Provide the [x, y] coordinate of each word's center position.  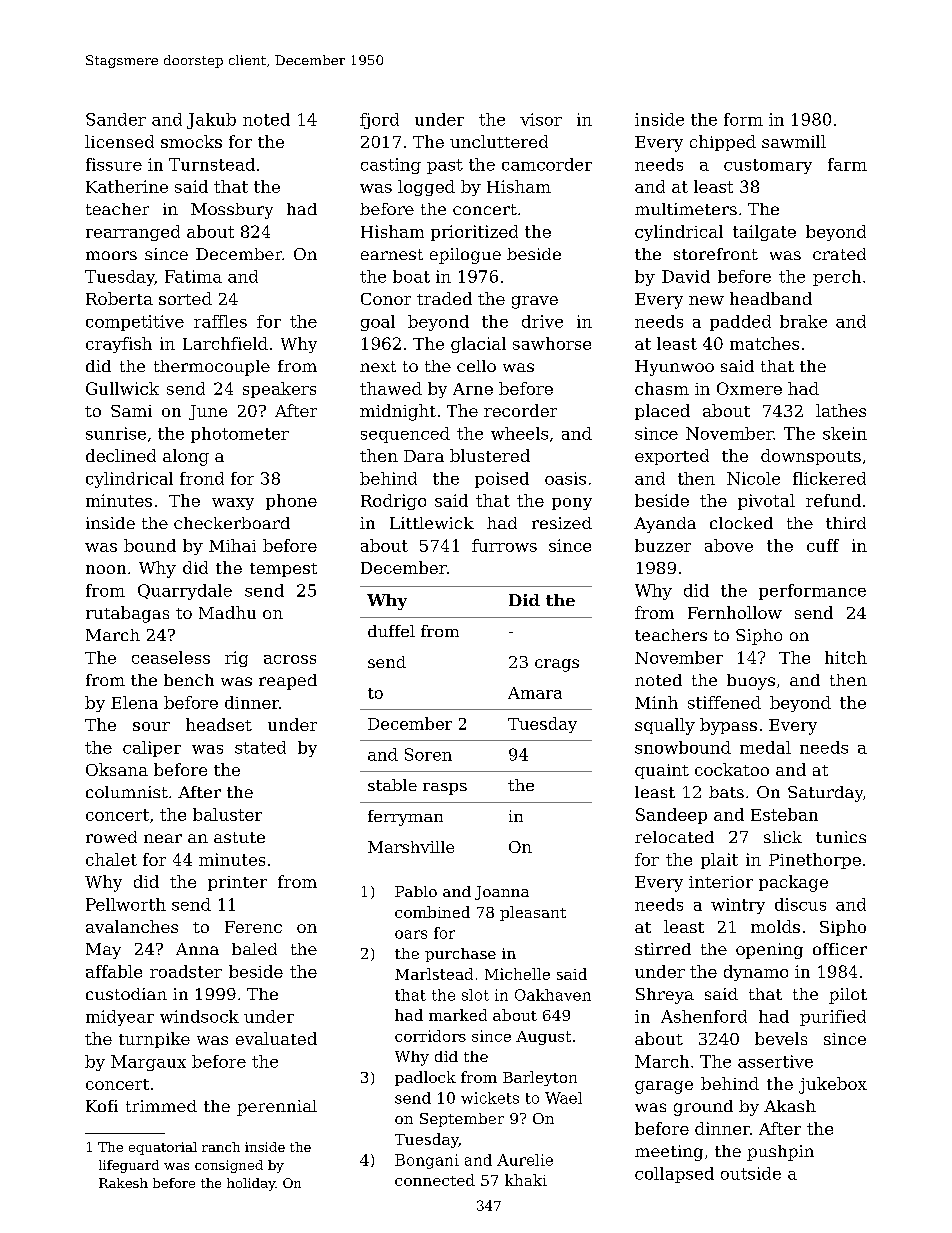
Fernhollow [735, 612]
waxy [233, 504]
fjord [379, 121]
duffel [391, 631]
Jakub [211, 121]
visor [541, 119]
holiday [251, 1184]
